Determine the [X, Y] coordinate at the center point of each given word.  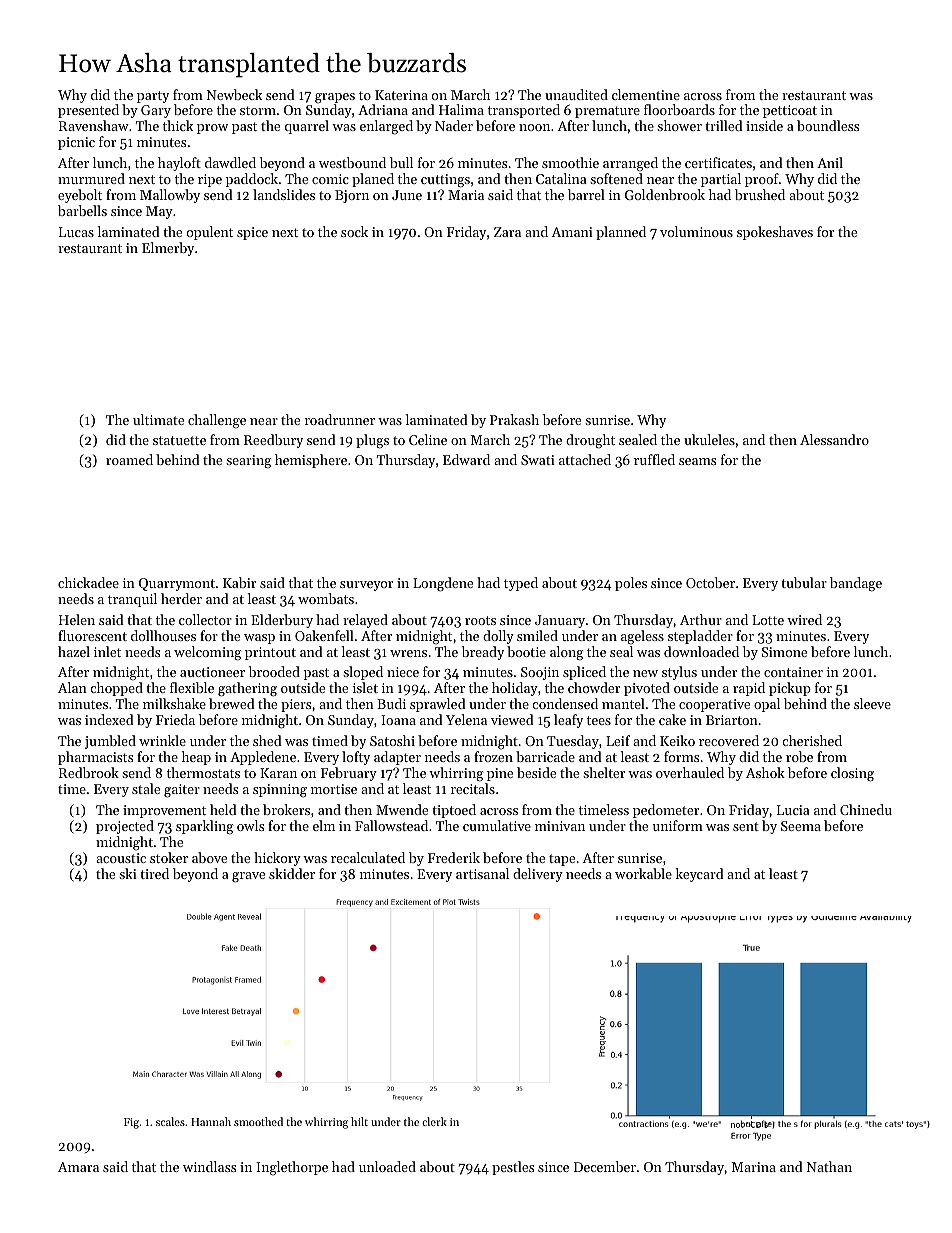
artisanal [482, 873]
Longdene [443, 584]
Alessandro [834, 439]
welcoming [207, 653]
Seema [801, 826]
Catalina [561, 178]
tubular [804, 582]
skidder [292, 873]
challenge [217, 421]
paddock [252, 180]
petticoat [790, 111]
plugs [372, 441]
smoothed [258, 1121]
